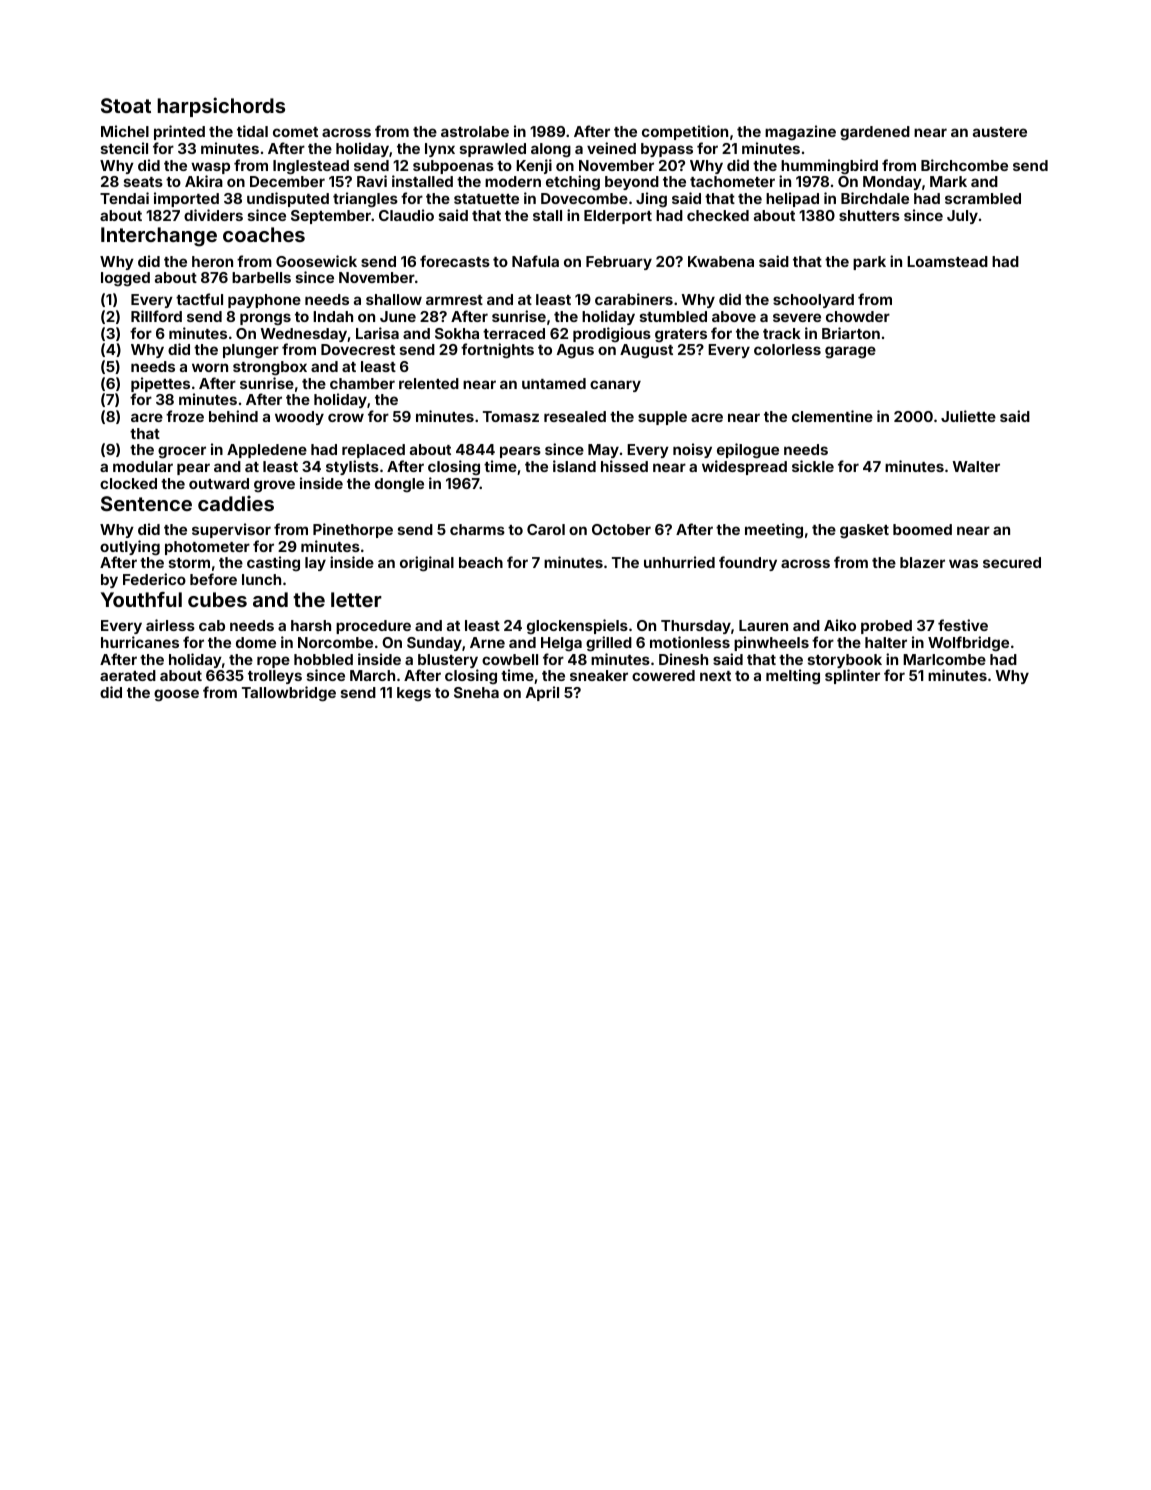 This screenshot has height=1490, width=1151. I want to click on October, so click(621, 529).
